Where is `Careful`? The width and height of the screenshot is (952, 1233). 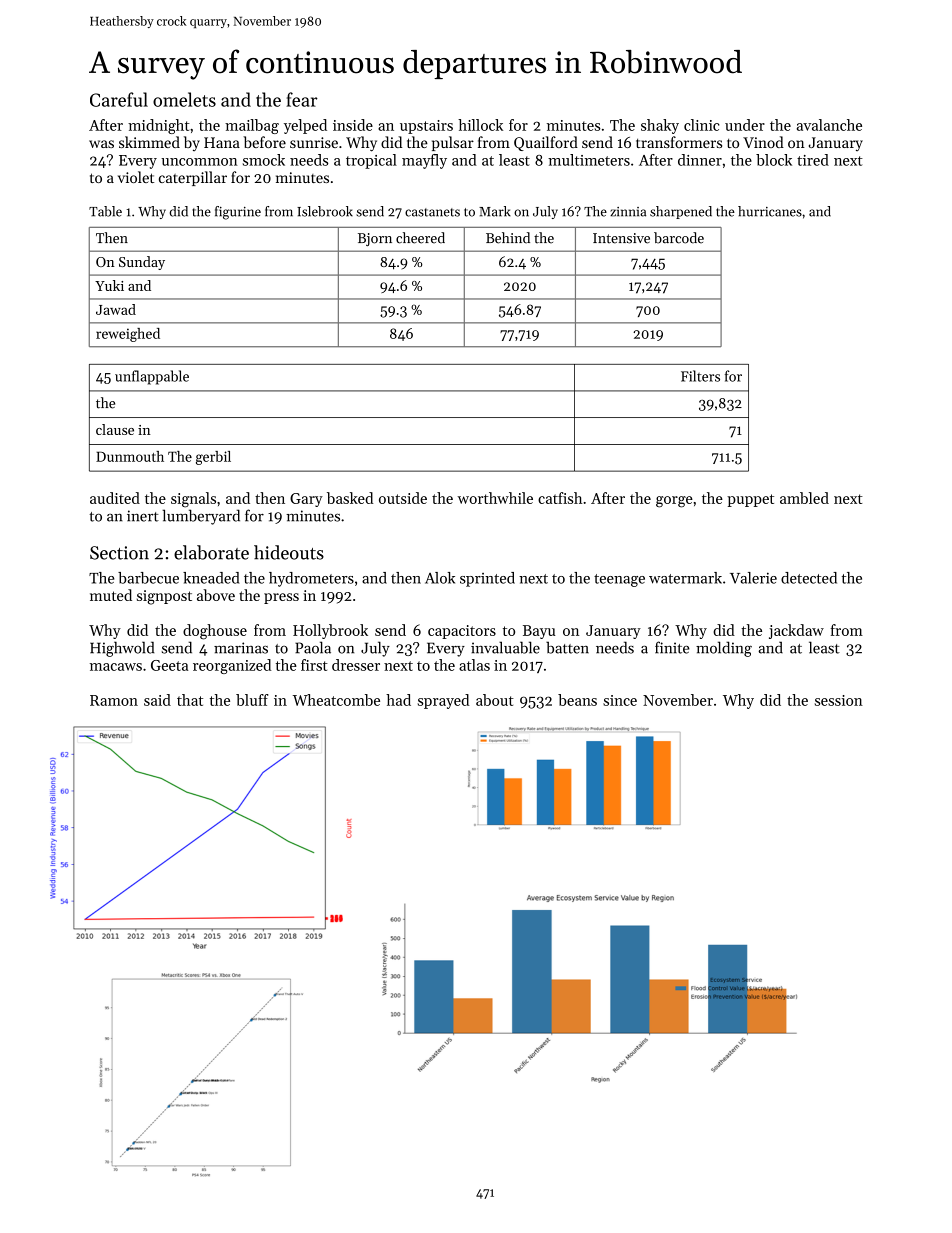
Careful is located at coordinates (119, 99).
